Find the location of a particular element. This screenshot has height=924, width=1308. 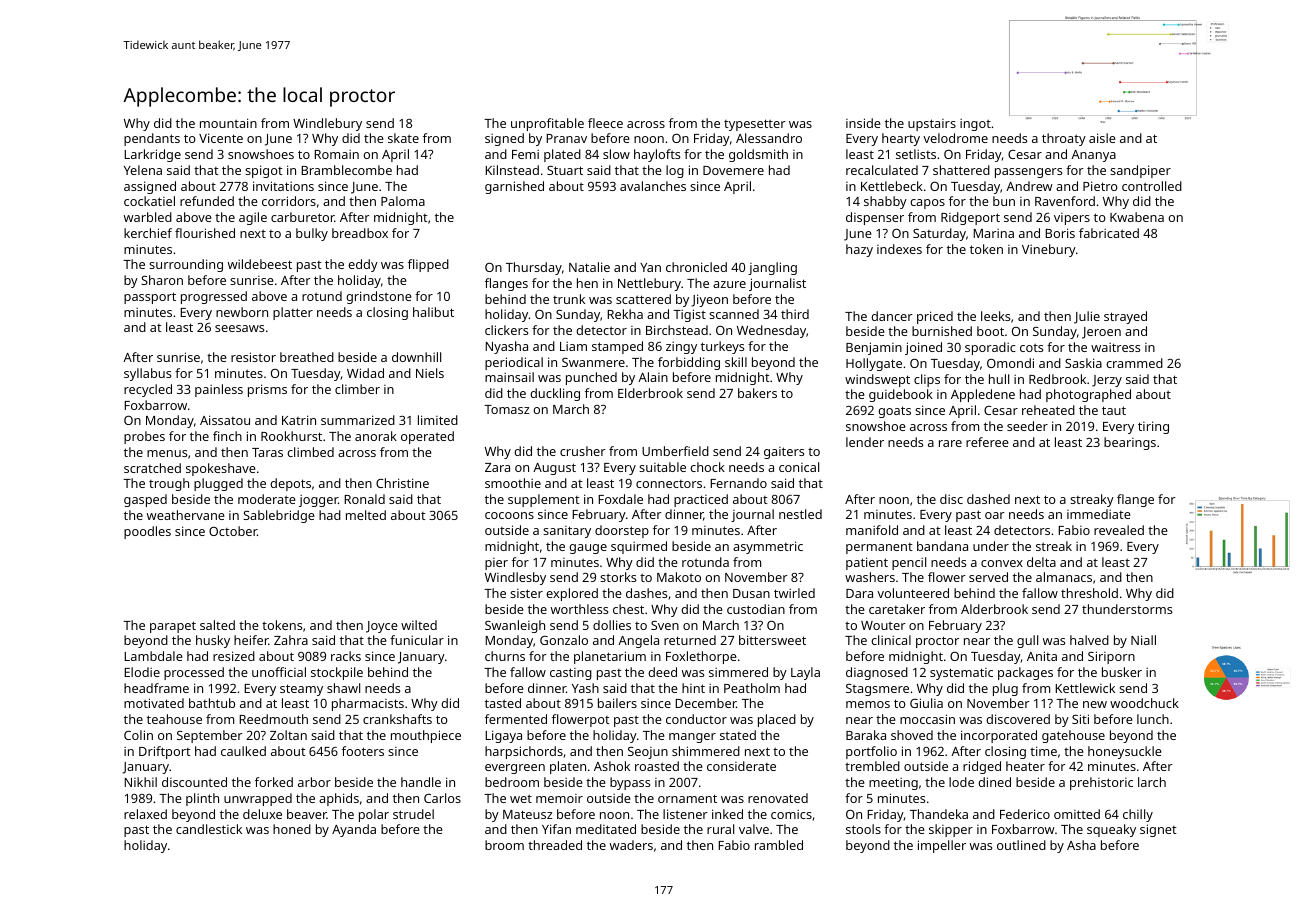

smoothie is located at coordinates (513, 483).
